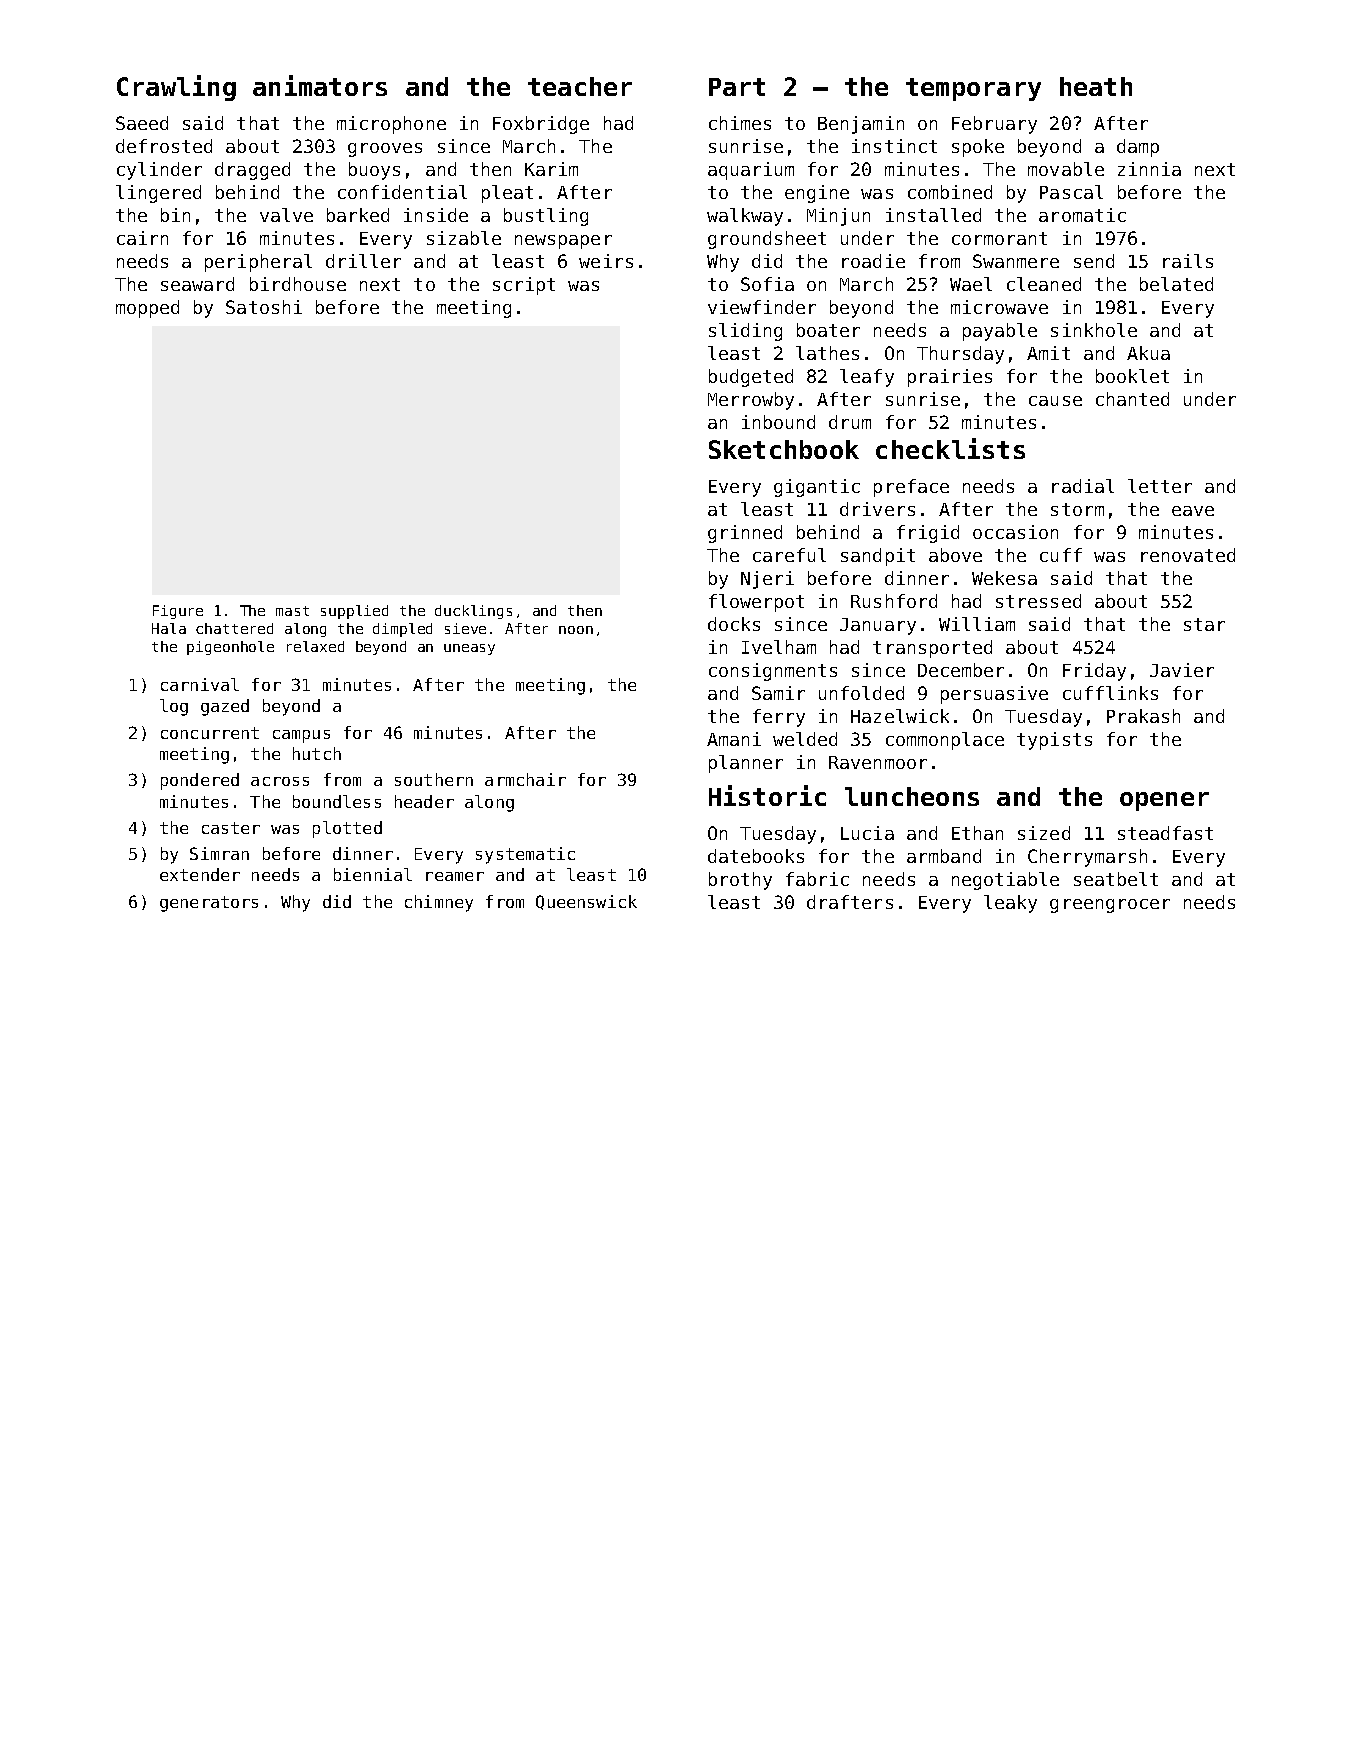  Describe the element at coordinates (210, 733) in the screenshot. I see `concurrent` at that location.
